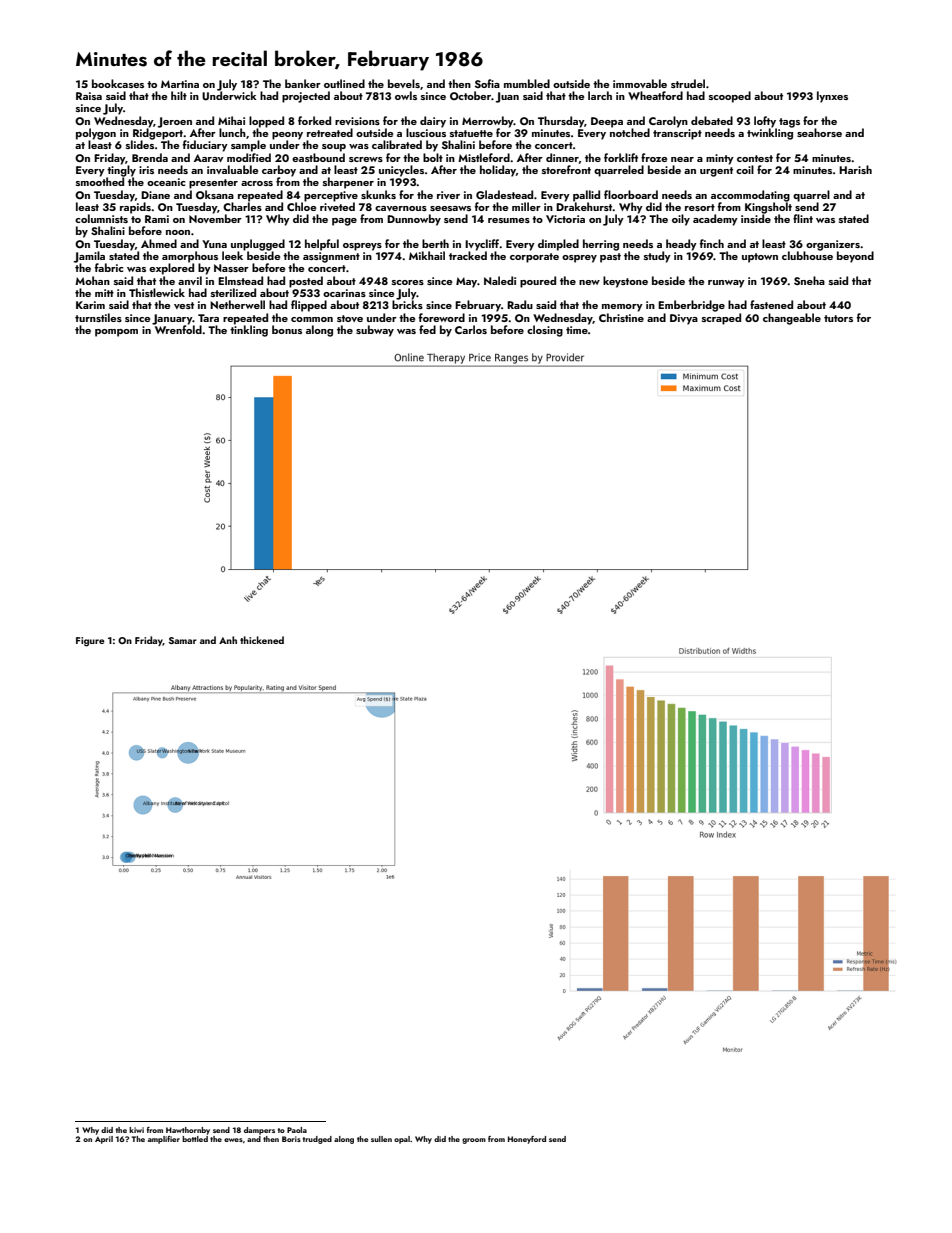  Describe the element at coordinates (838, 318) in the screenshot. I see `tutors` at that location.
